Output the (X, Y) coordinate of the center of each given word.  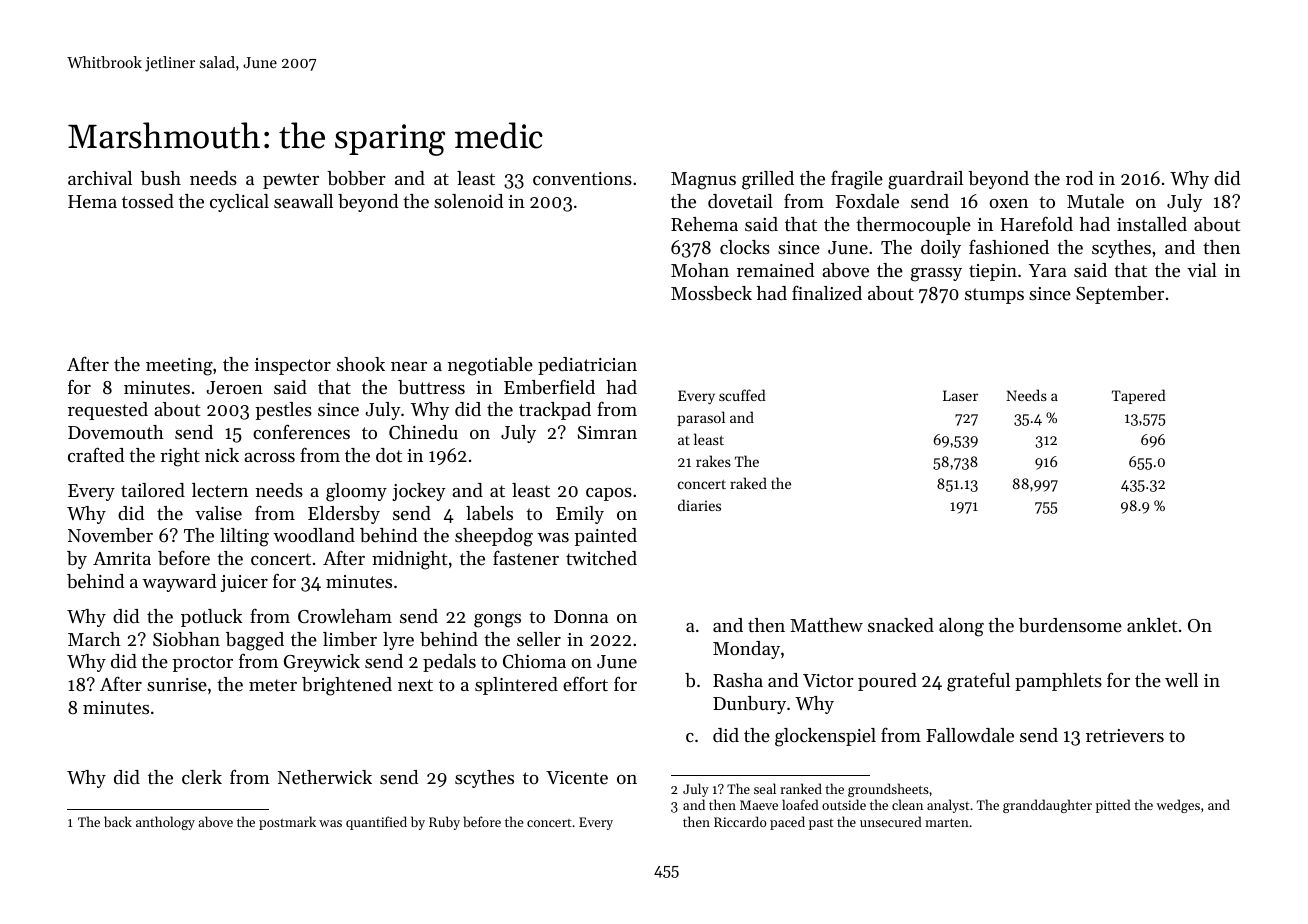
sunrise (177, 684)
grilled (768, 180)
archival (100, 178)
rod (1079, 178)
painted (605, 537)
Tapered (1139, 396)
